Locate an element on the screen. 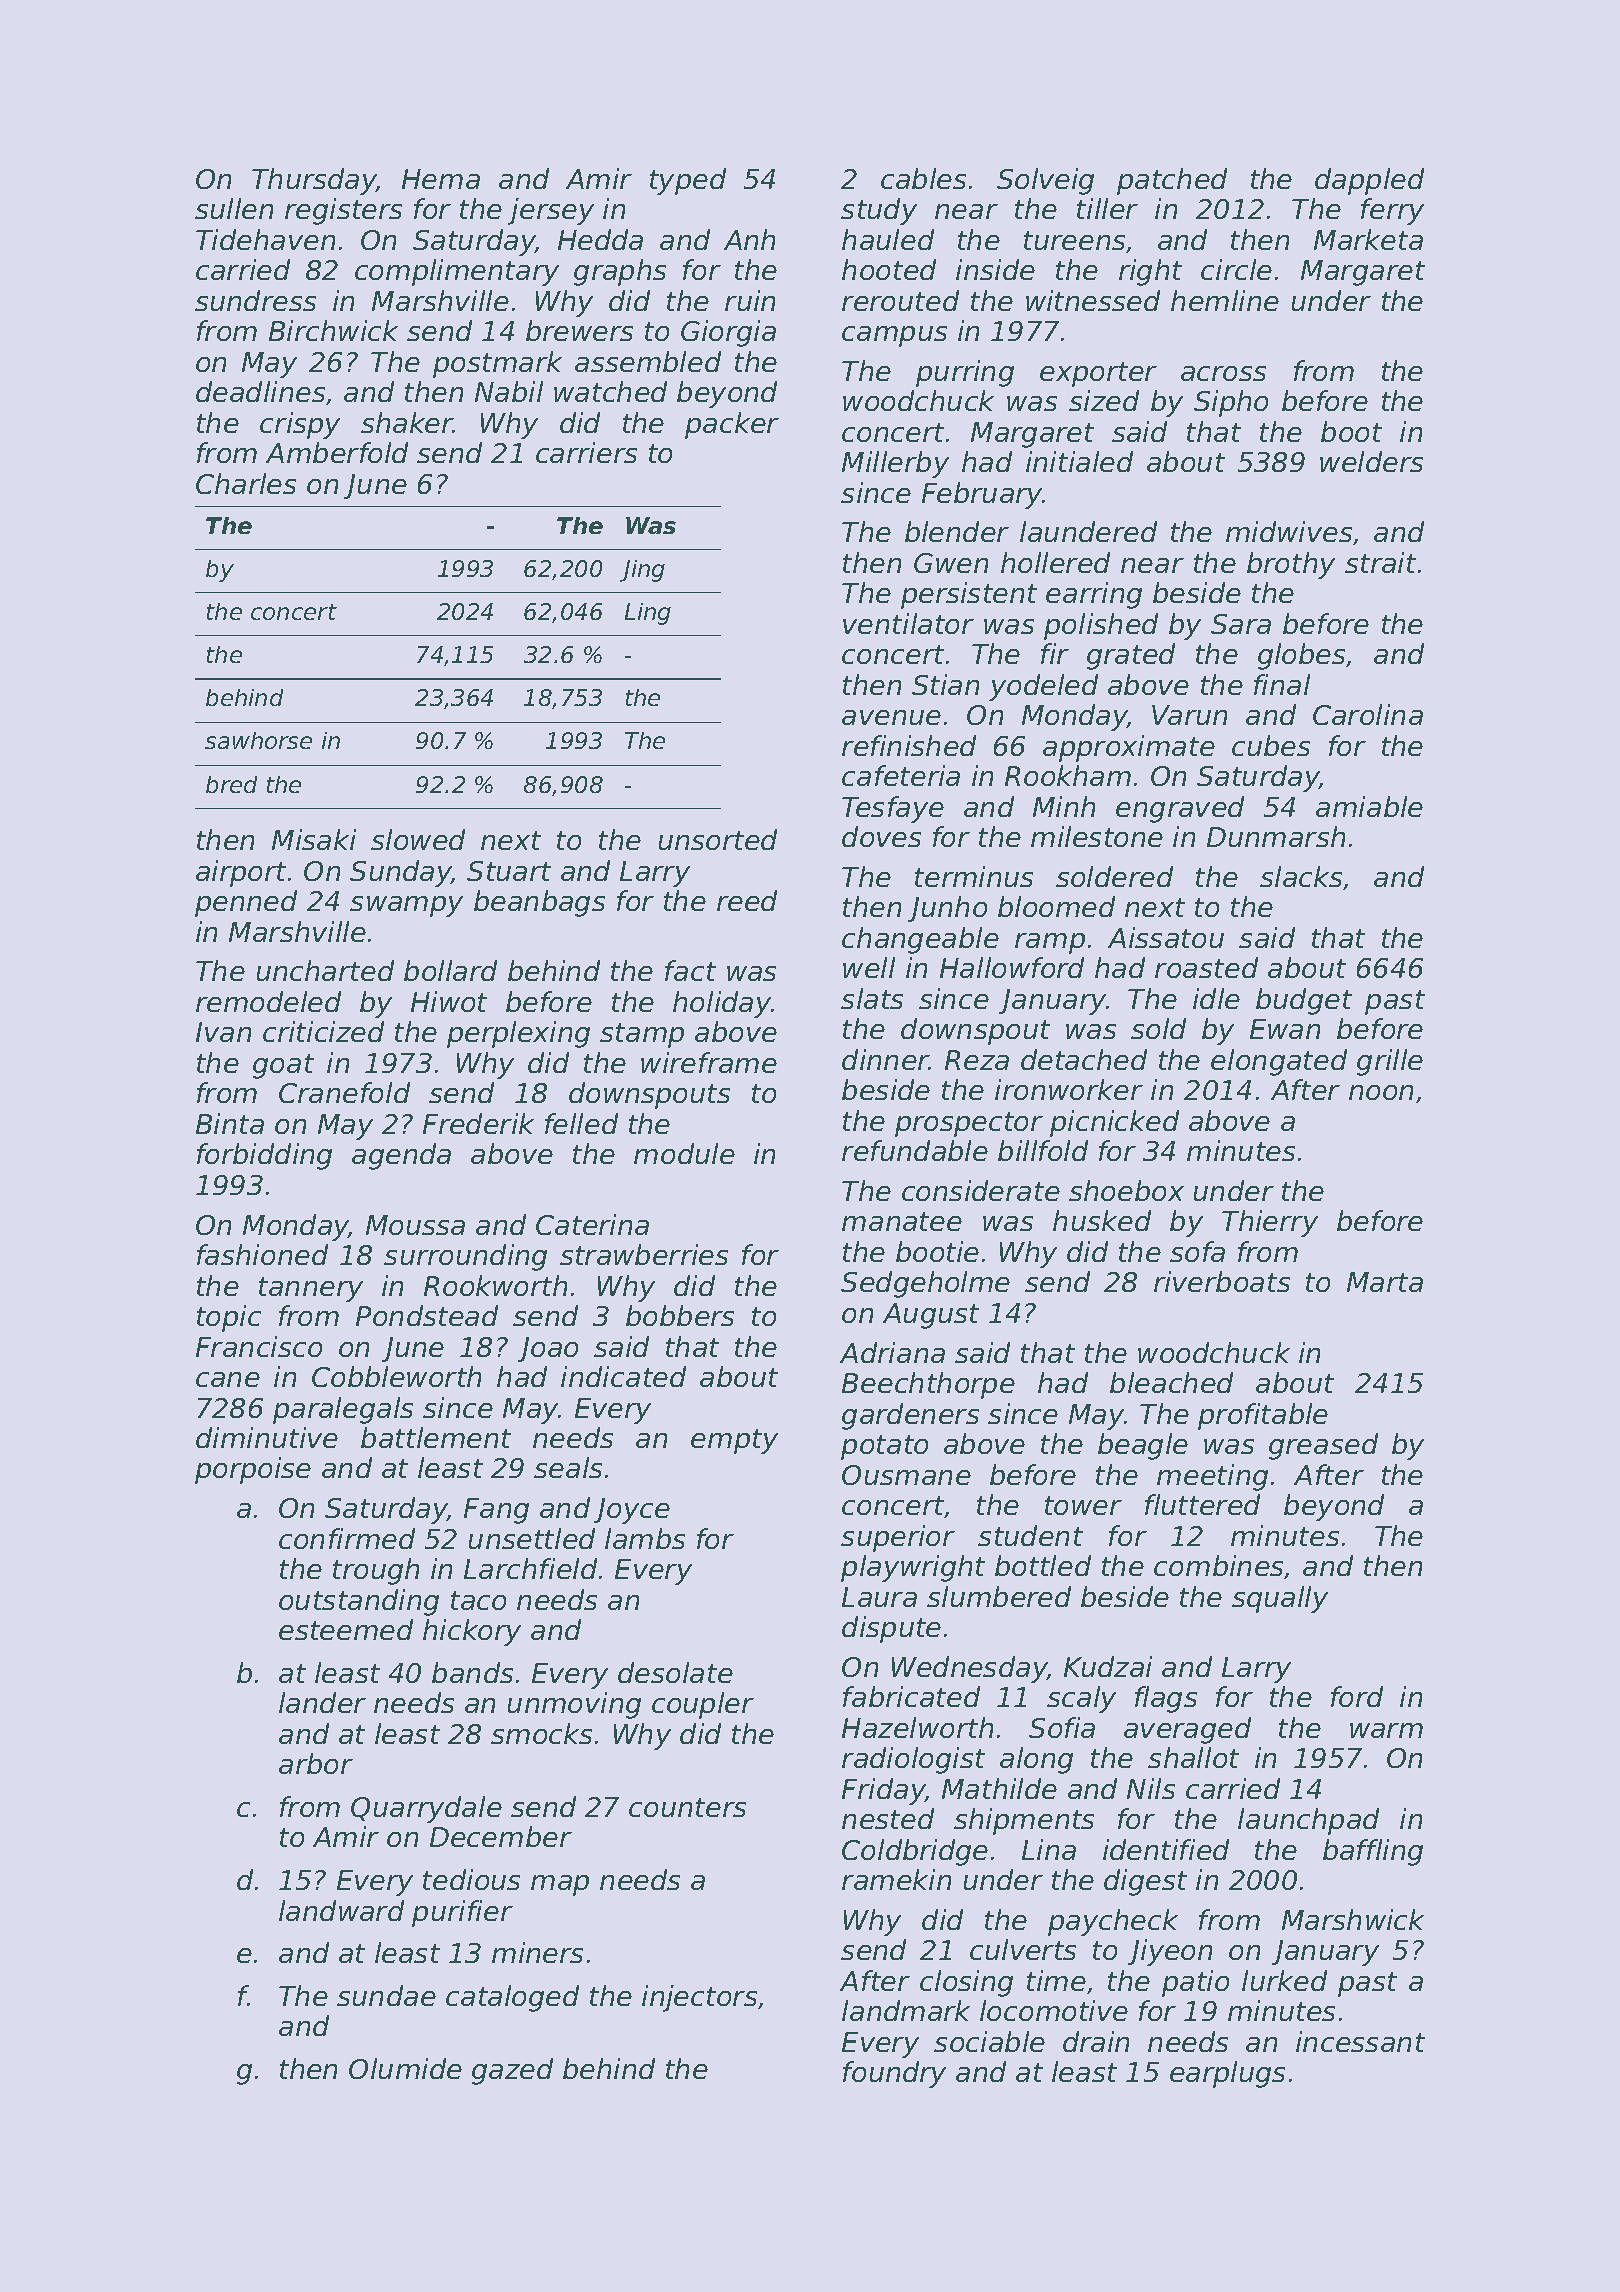 This screenshot has width=1620, height=2292. greased is located at coordinates (1323, 1446).
